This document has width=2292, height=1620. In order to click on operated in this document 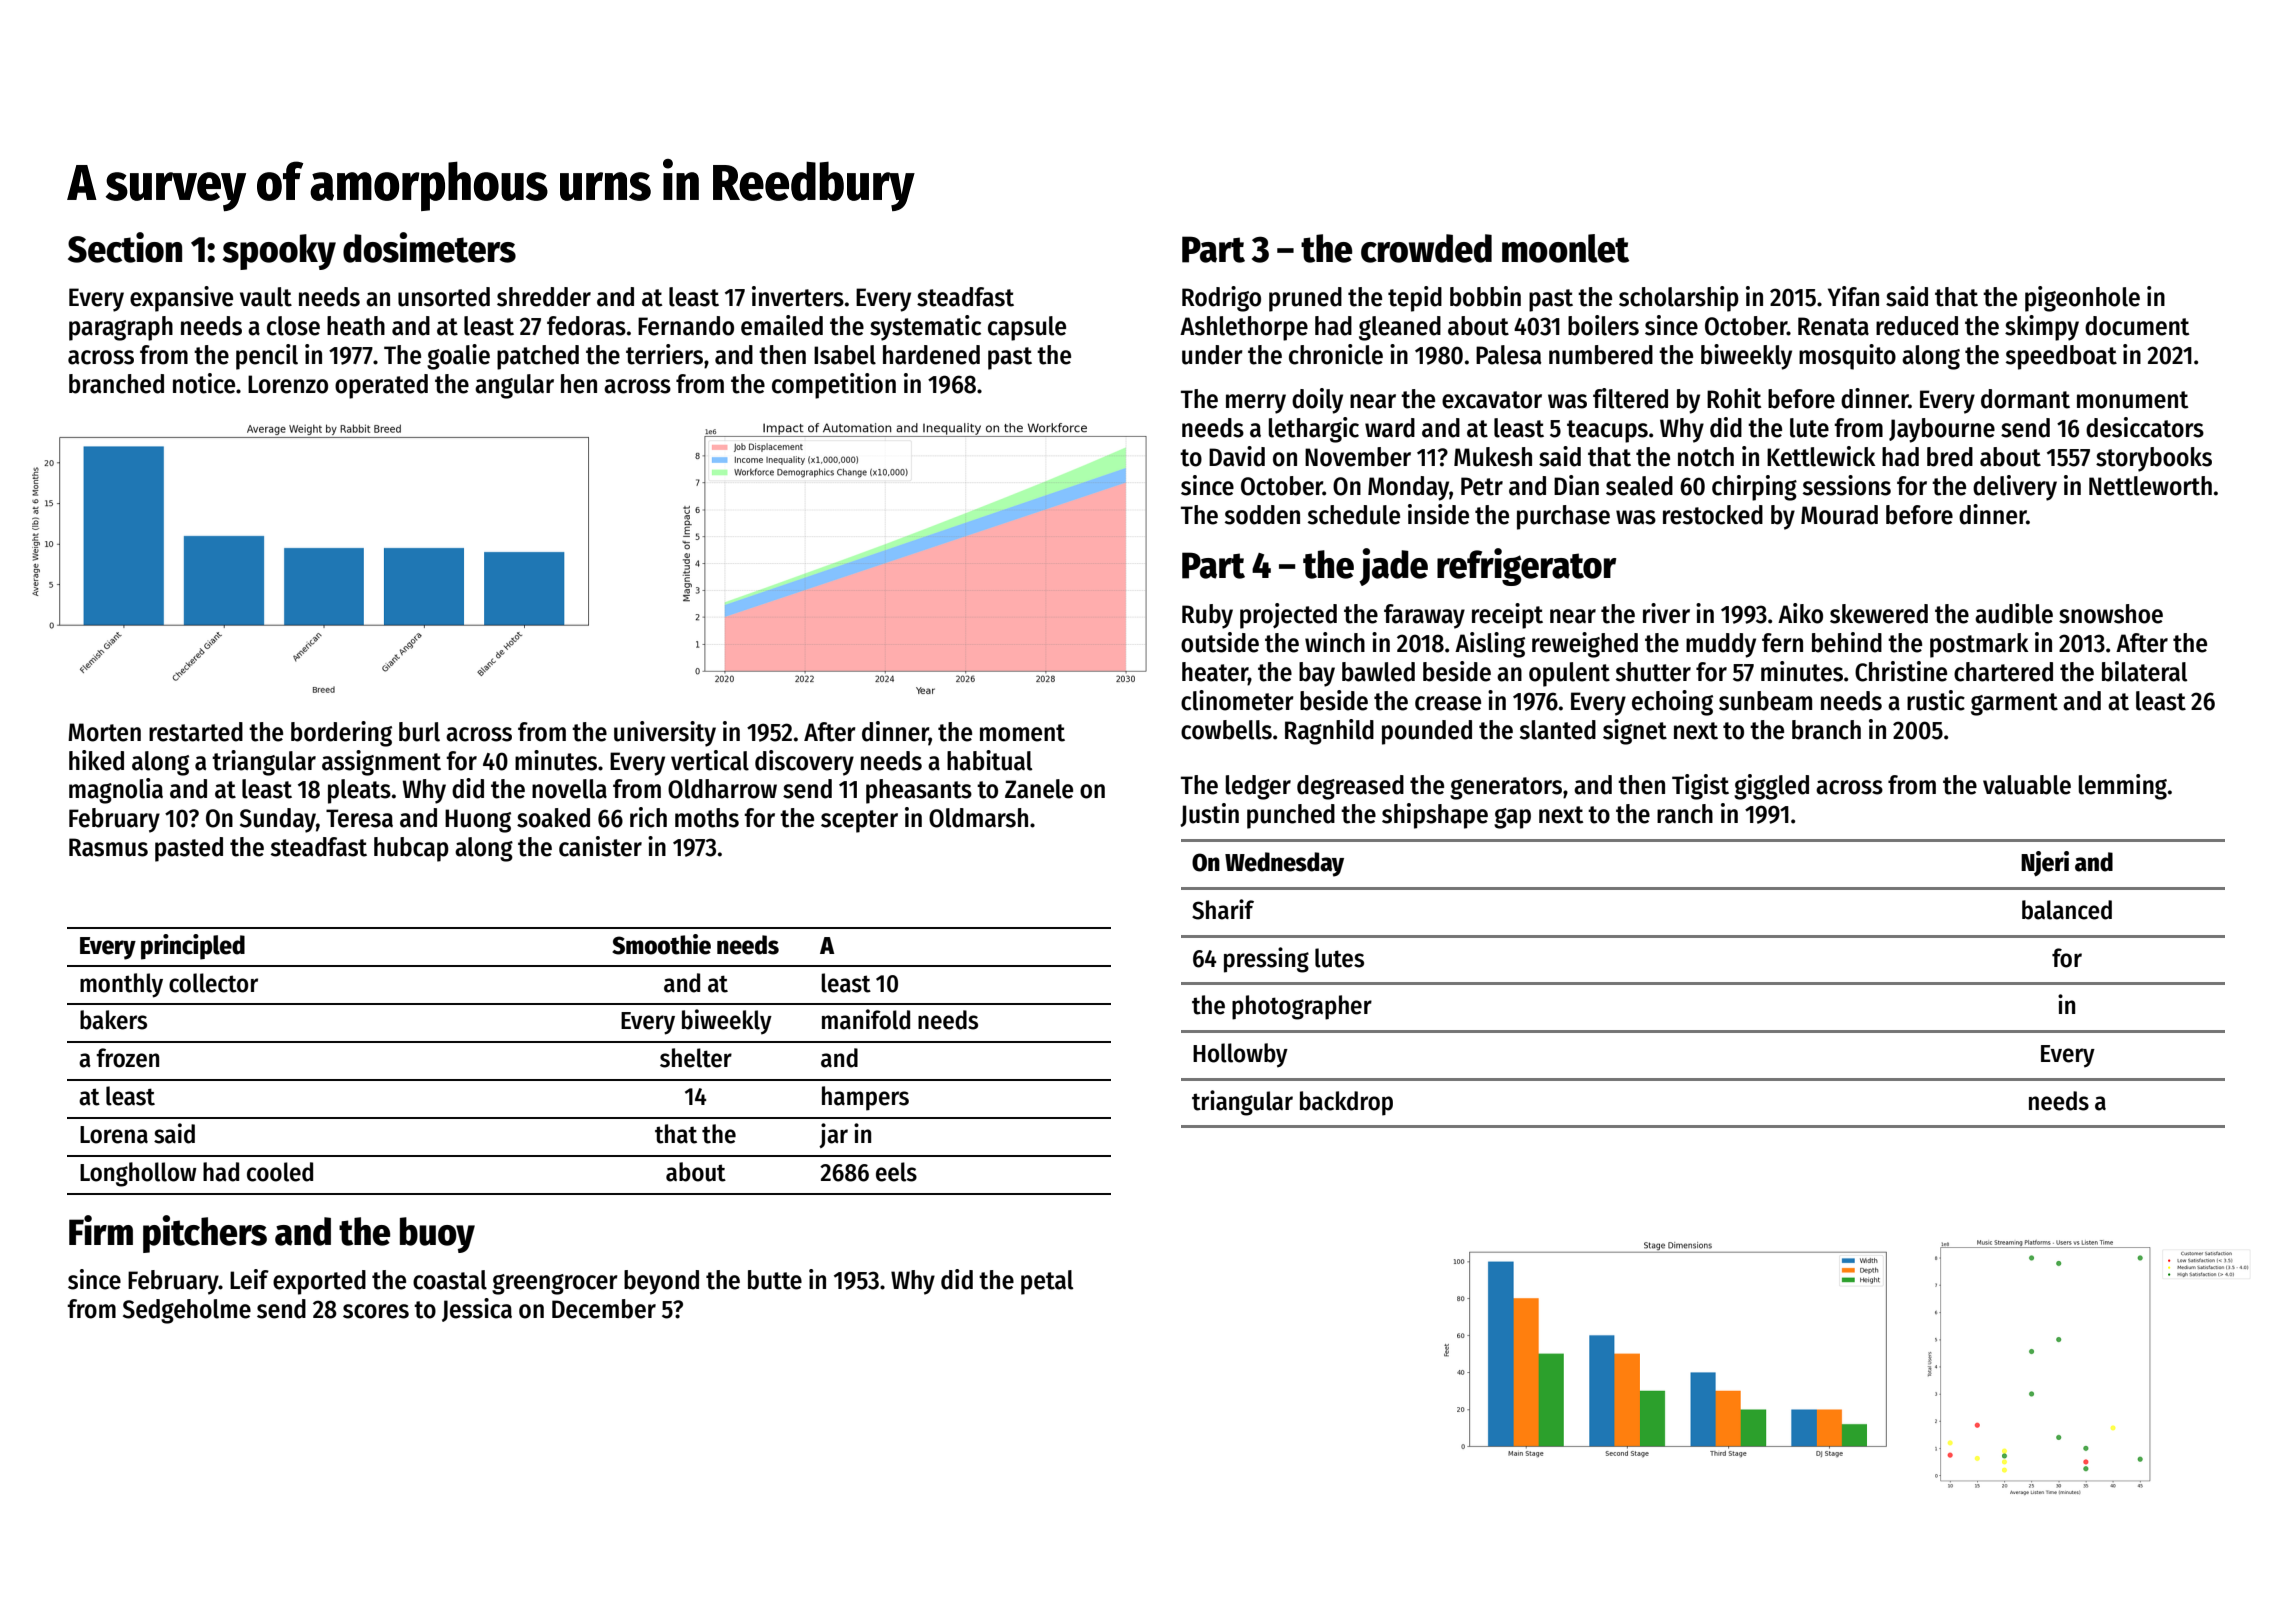, I will do `click(381, 386)`.
